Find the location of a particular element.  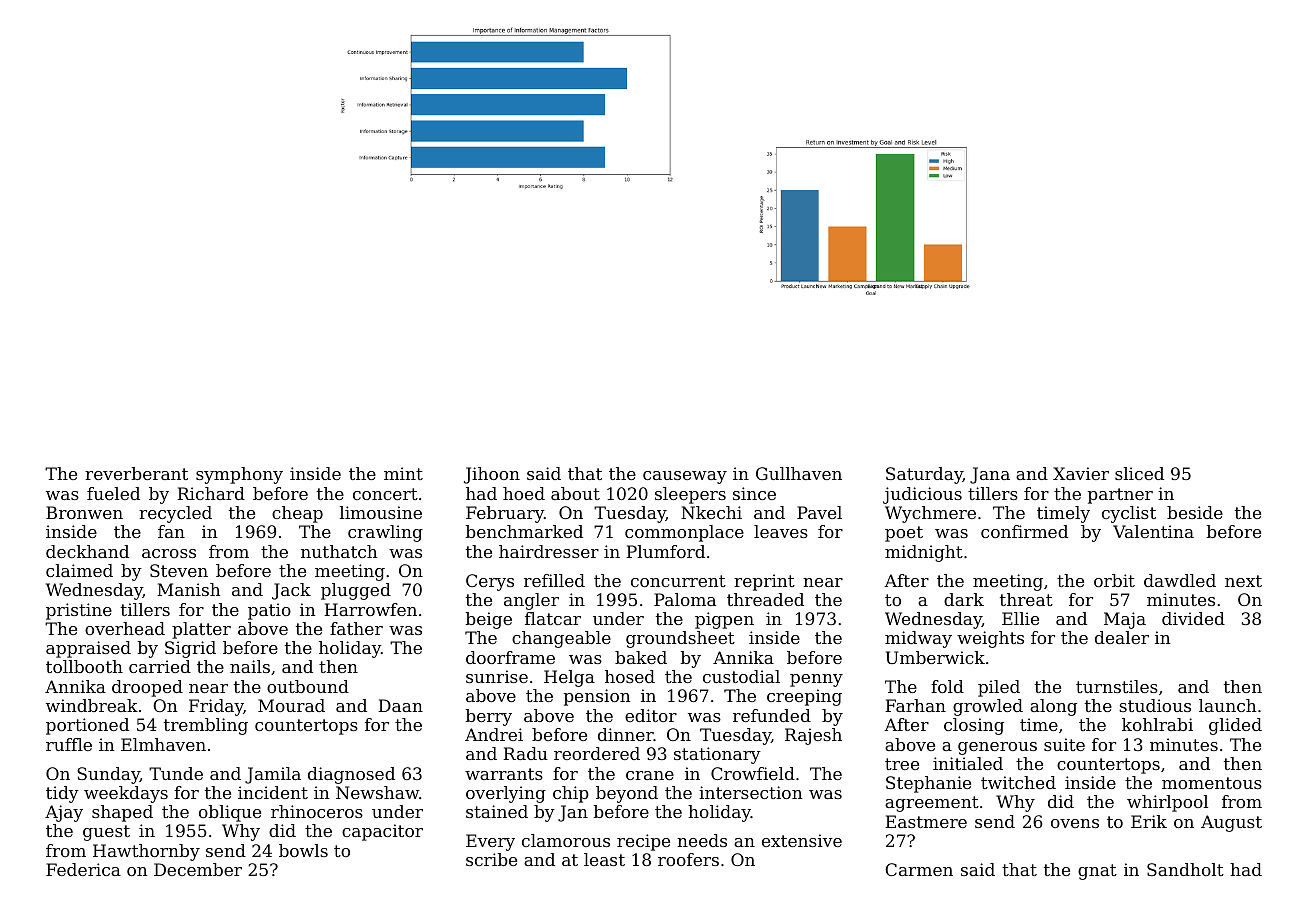

Maja is located at coordinates (1125, 620).
